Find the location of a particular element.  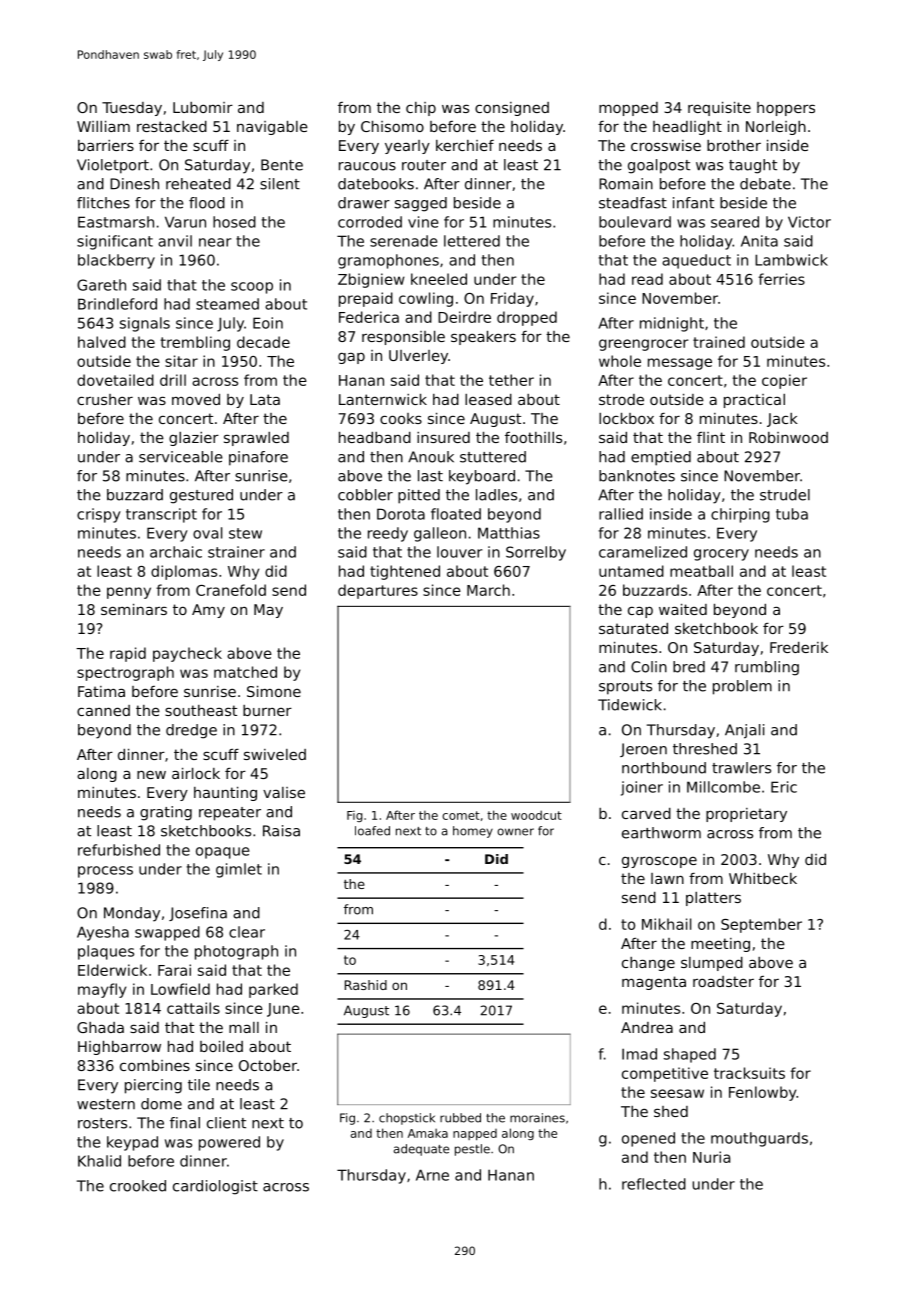

Ulverley is located at coordinates (418, 357).
